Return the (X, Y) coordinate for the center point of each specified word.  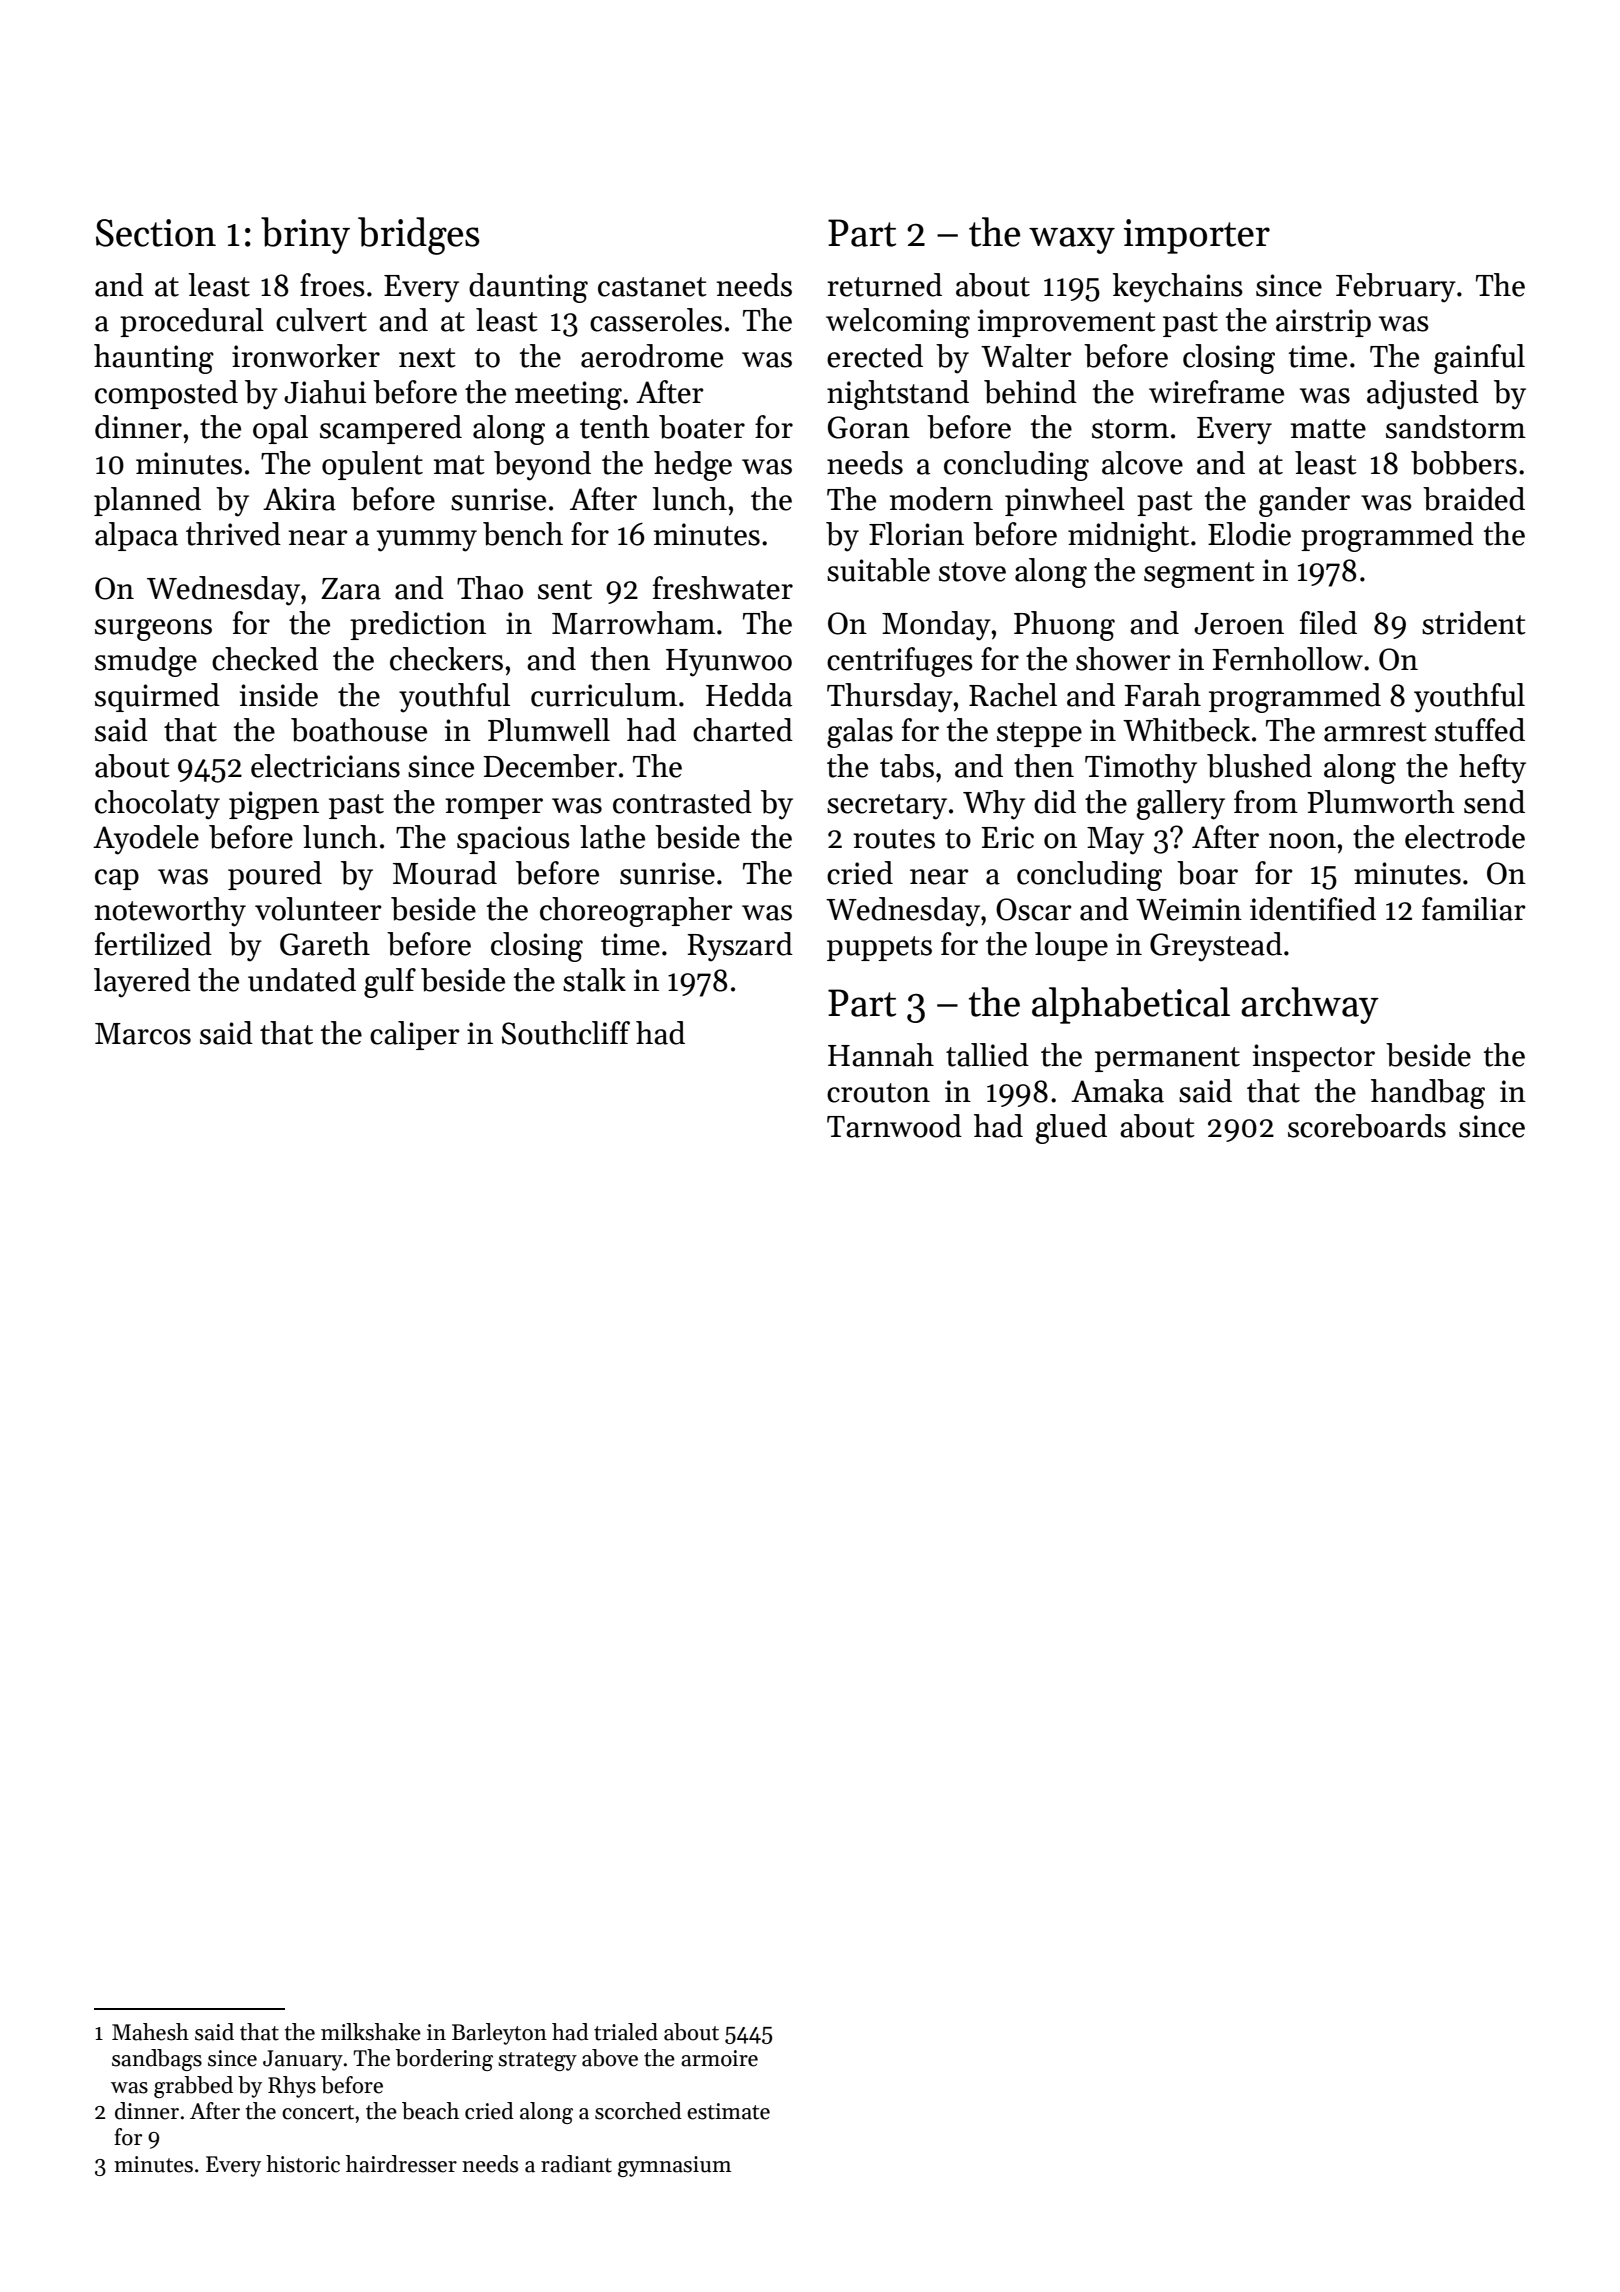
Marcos (143, 1034)
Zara (351, 589)
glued (1071, 1129)
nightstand (898, 395)
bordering (444, 2060)
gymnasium (674, 2166)
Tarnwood (894, 1126)
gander (1304, 502)
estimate (728, 2111)
